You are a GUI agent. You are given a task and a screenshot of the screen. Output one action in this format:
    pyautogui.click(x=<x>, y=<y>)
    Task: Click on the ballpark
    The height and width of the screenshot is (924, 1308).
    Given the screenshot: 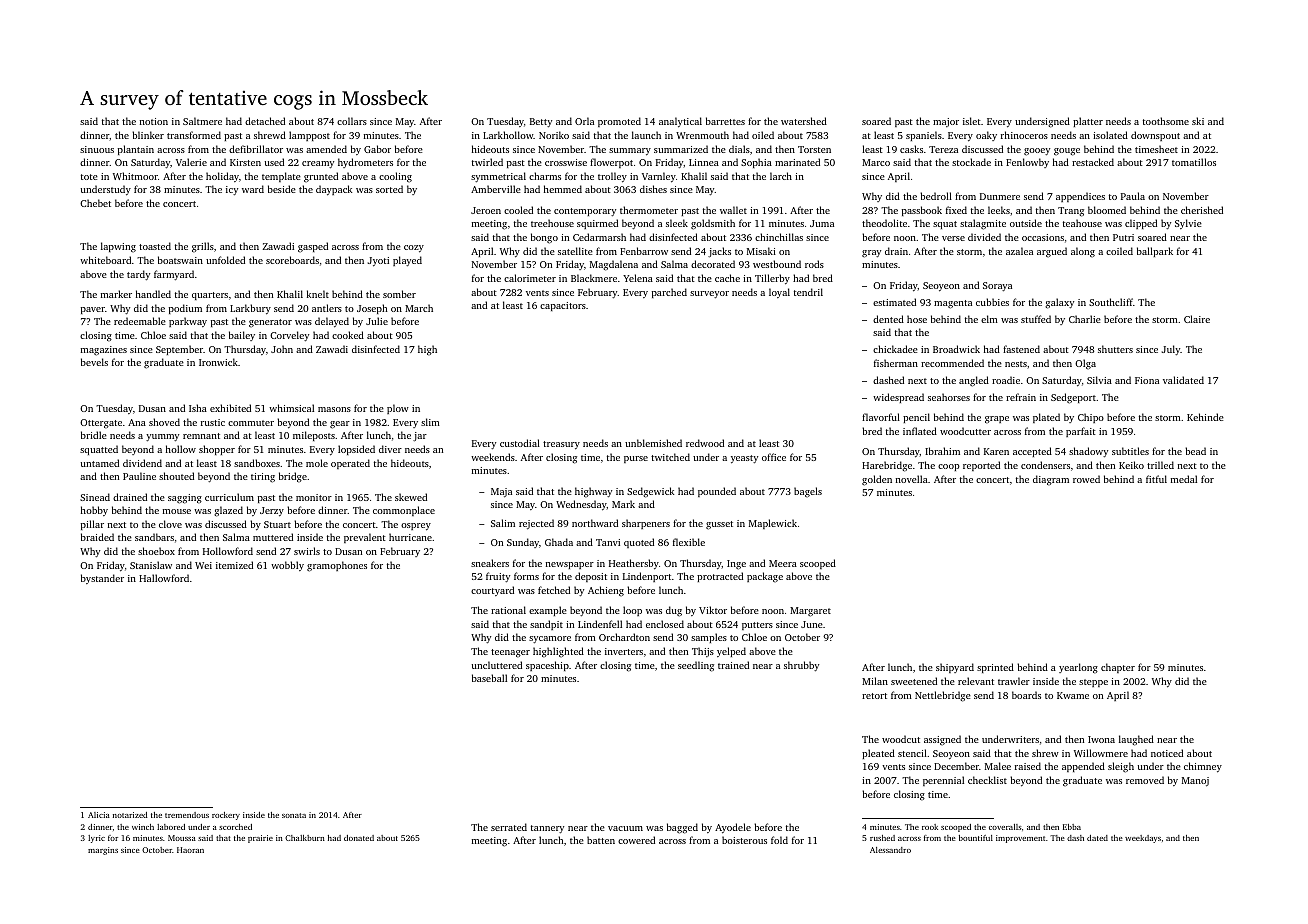 What is the action you would take?
    pyautogui.click(x=1155, y=252)
